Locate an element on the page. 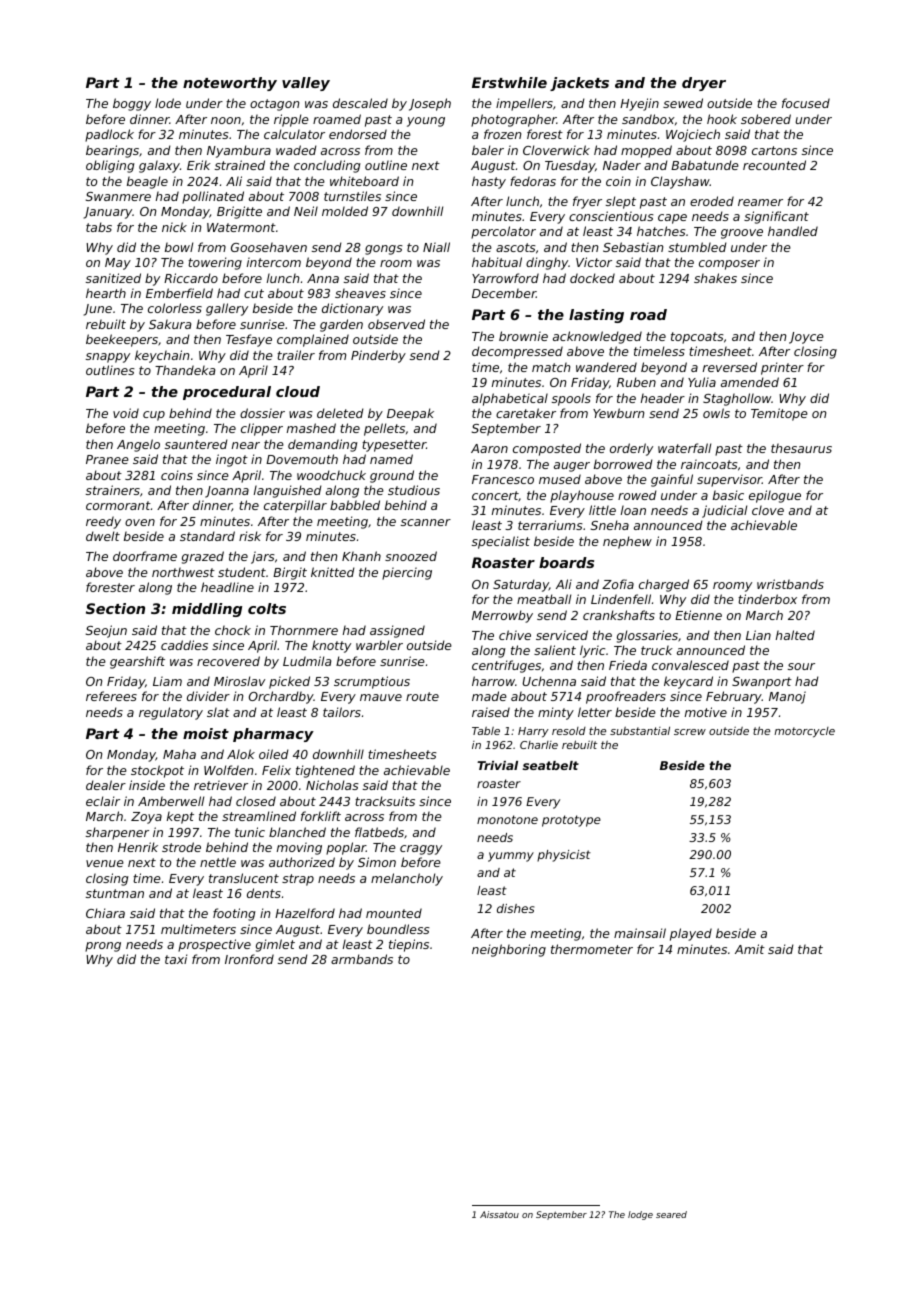 The height and width of the page is (1308, 924). Aissatou is located at coordinates (499, 1214).
